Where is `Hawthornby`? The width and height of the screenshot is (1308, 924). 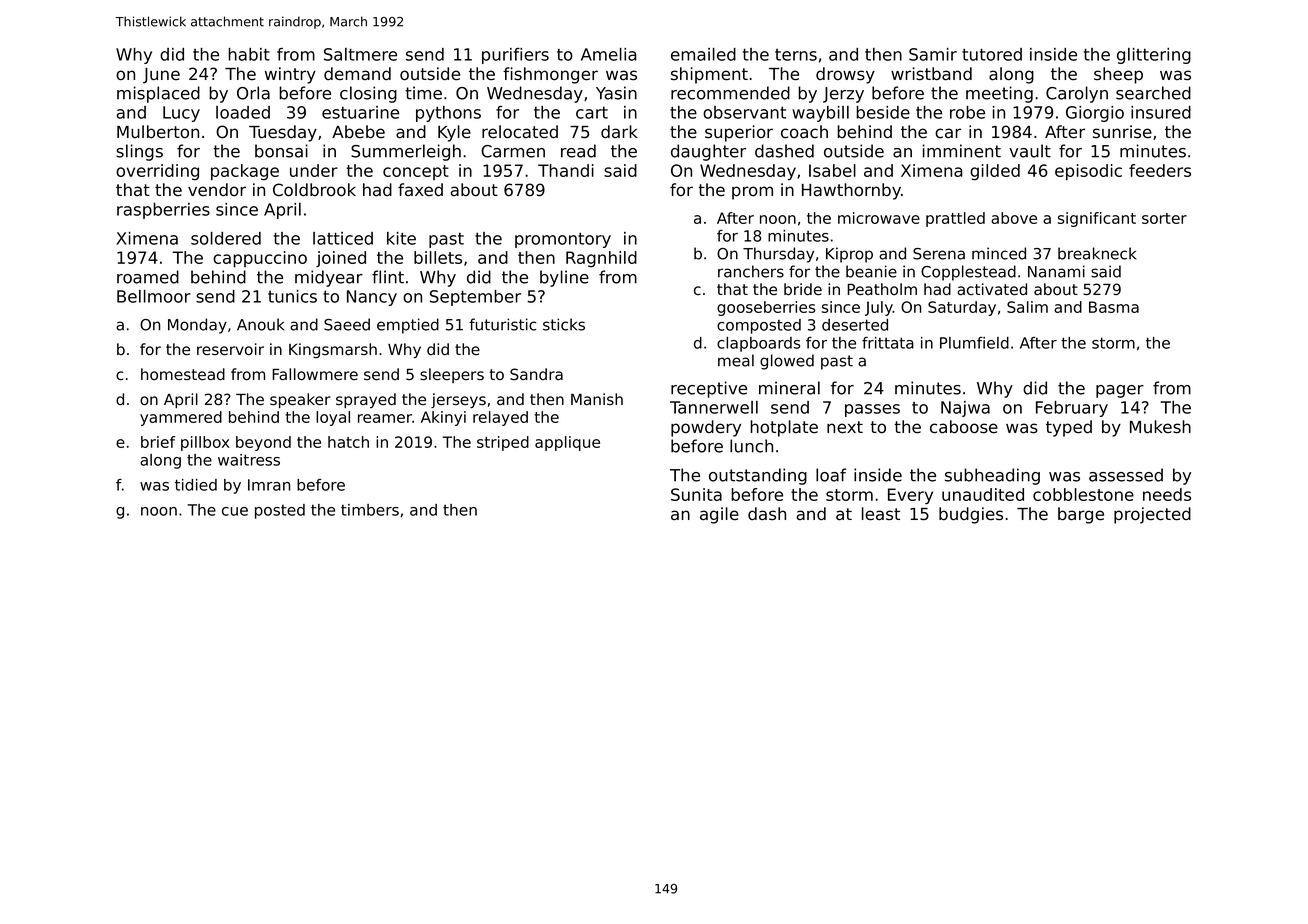 Hawthornby is located at coordinates (851, 191).
